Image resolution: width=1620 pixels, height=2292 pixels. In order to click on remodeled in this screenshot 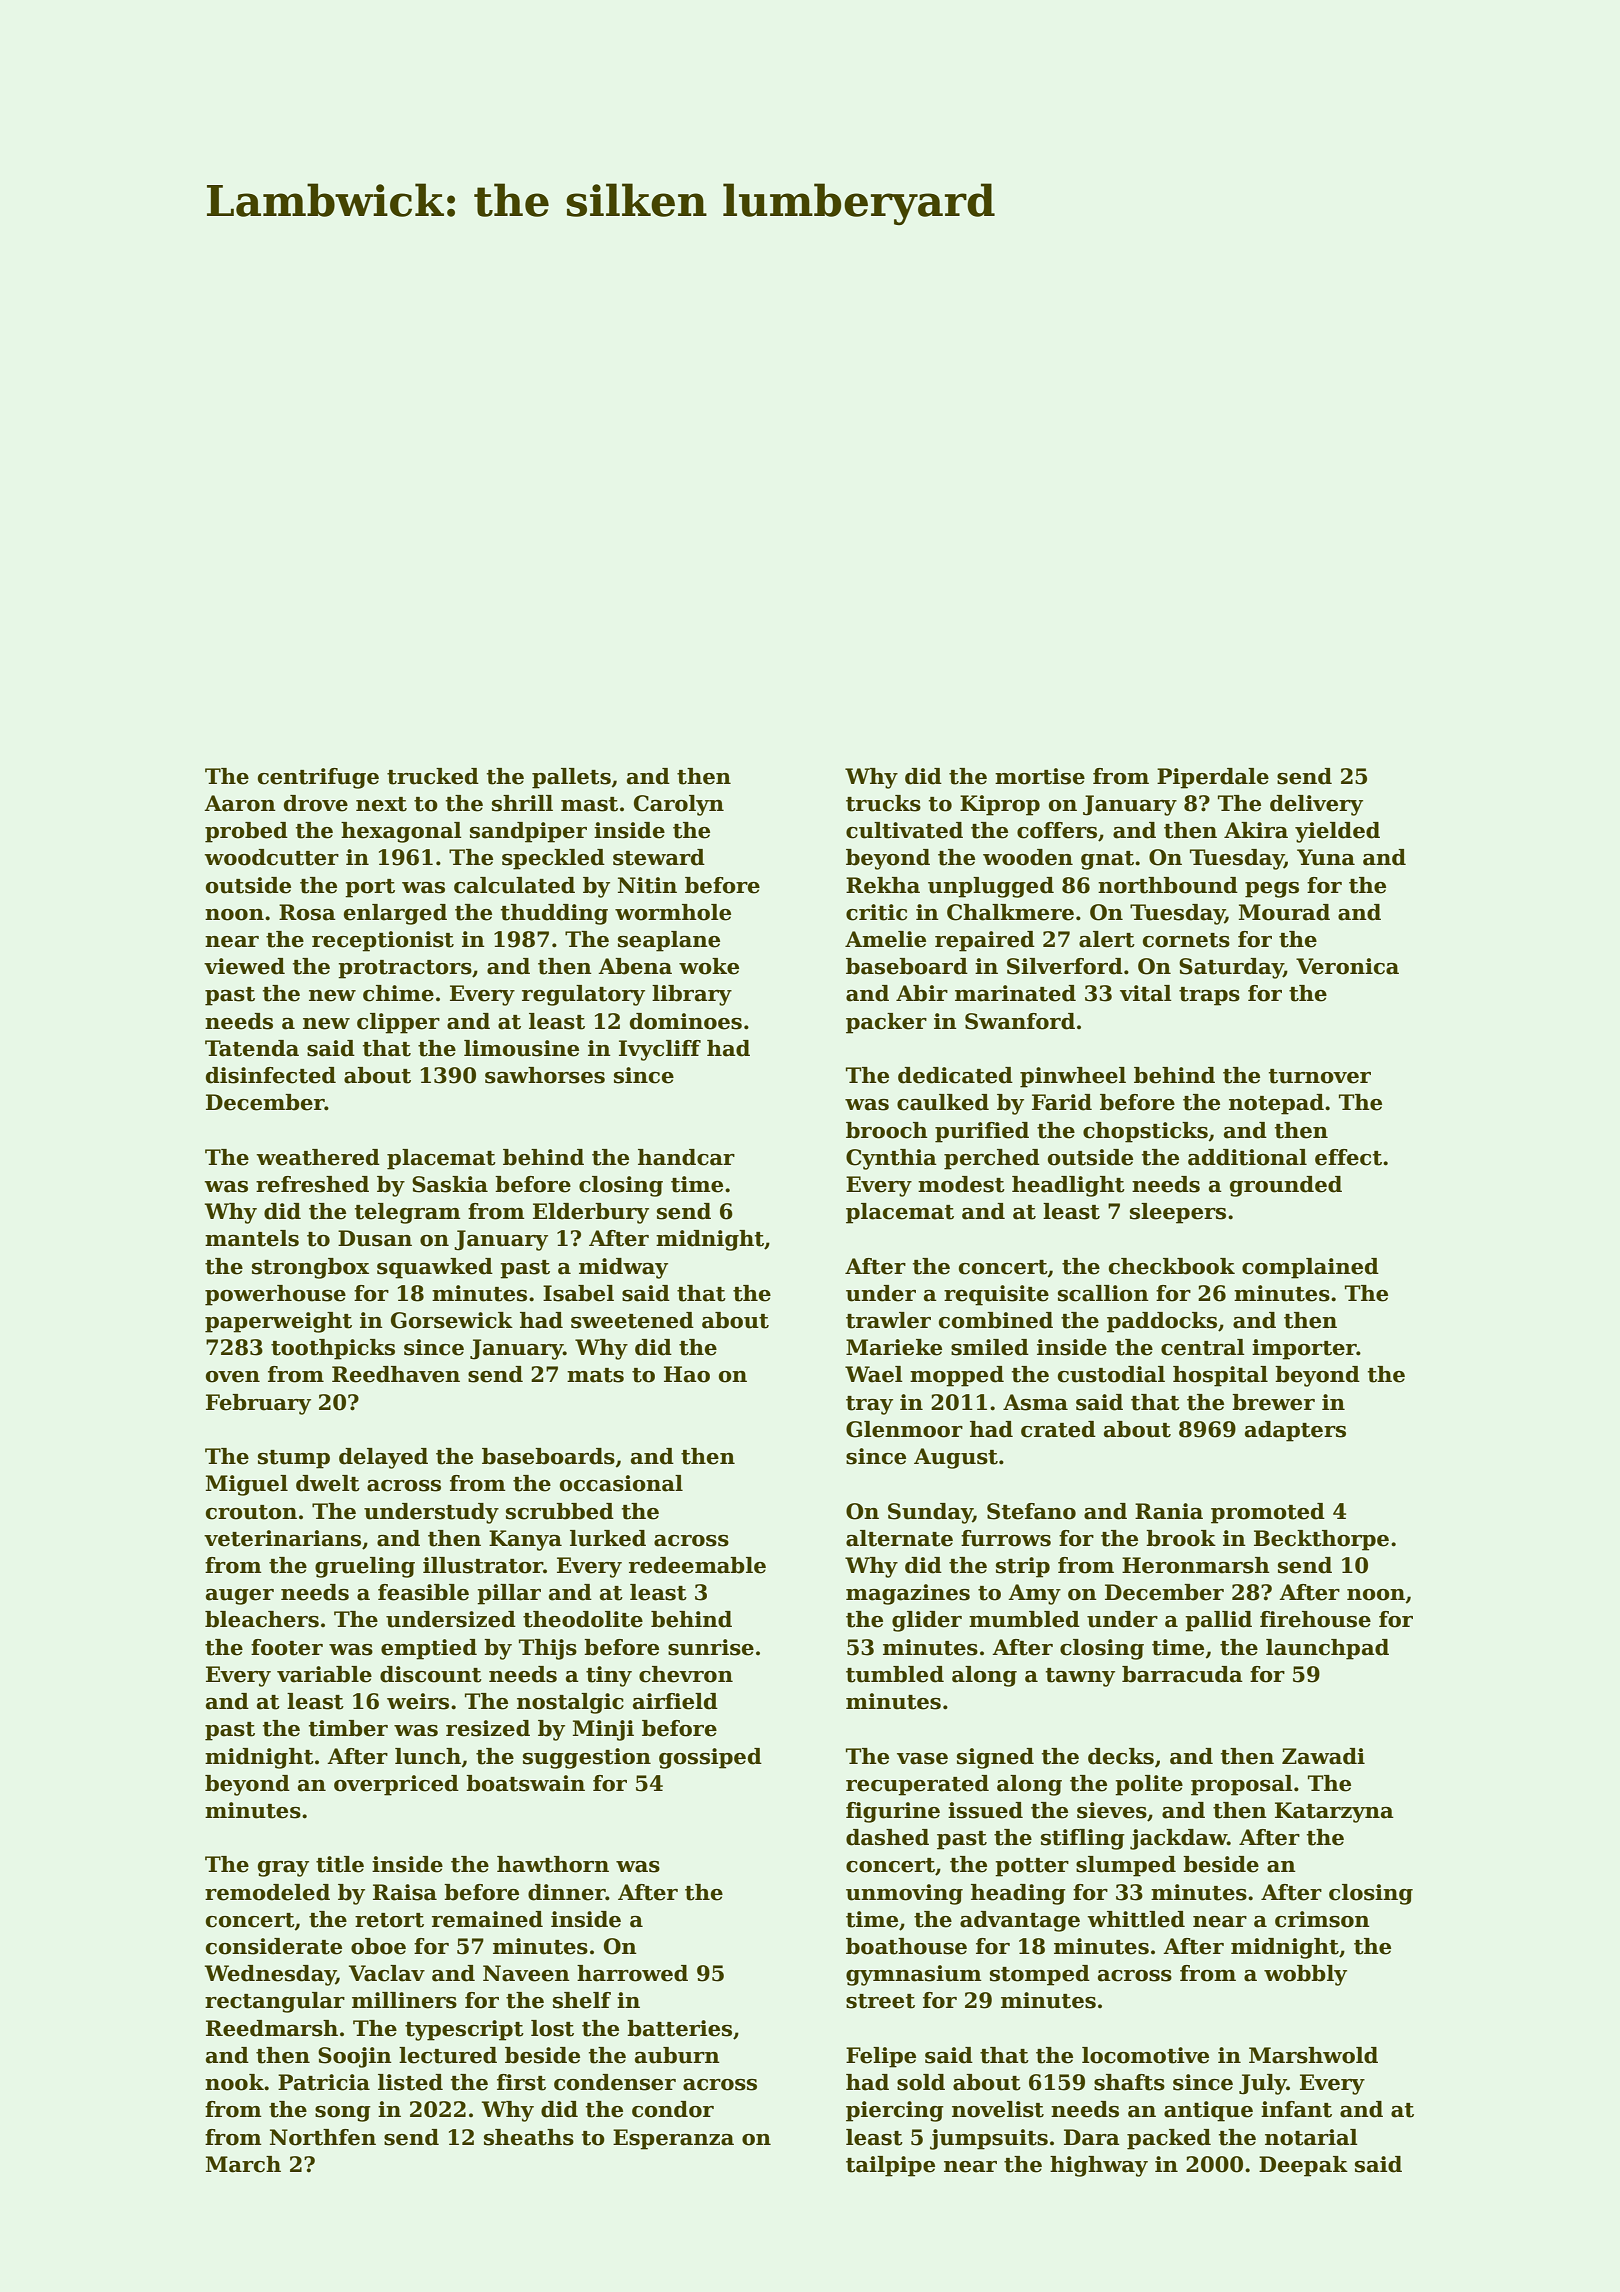, I will do `click(267, 1892)`.
